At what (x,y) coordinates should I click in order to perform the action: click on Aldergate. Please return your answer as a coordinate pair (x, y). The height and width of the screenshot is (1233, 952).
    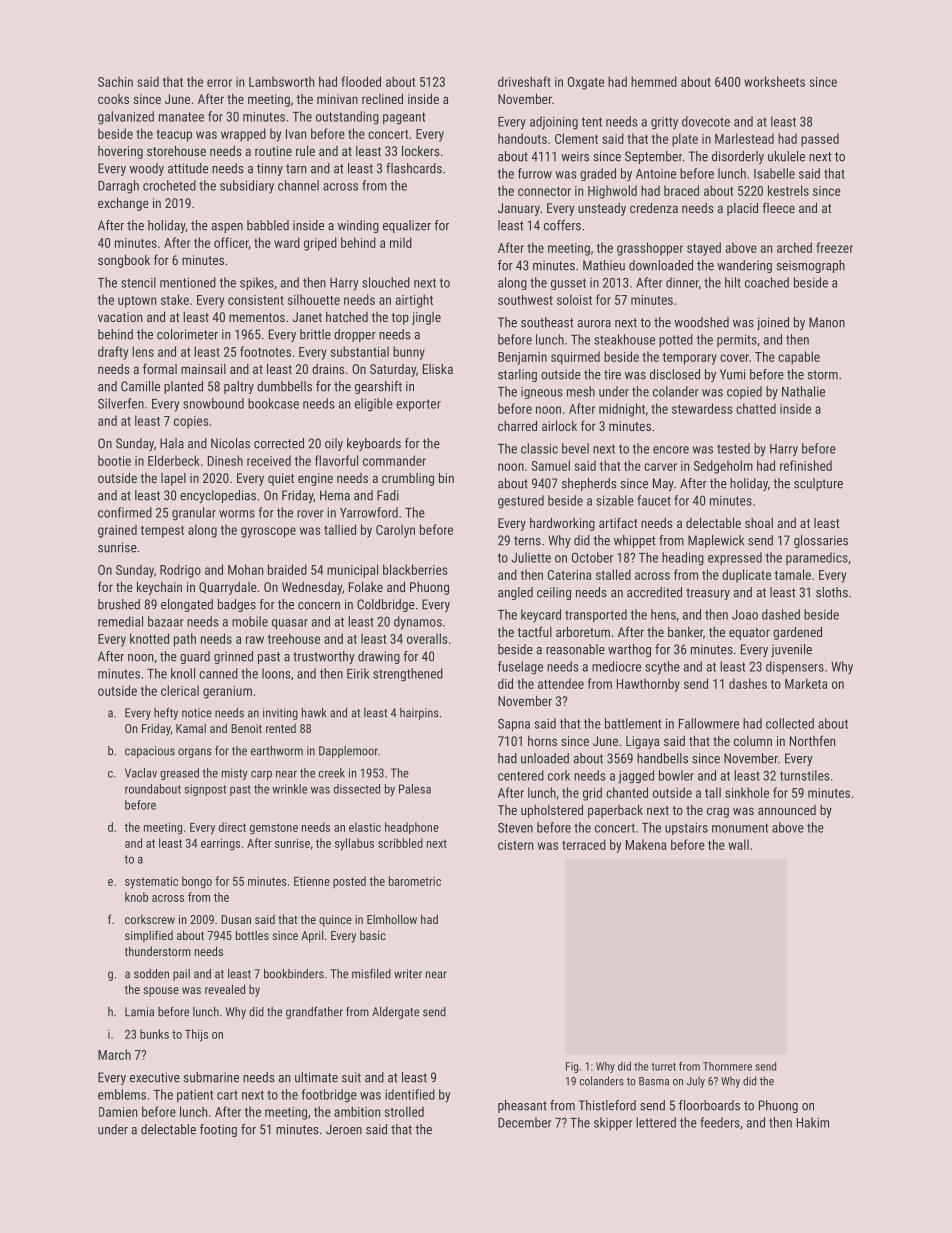
    Looking at the image, I should click on (395, 1013).
